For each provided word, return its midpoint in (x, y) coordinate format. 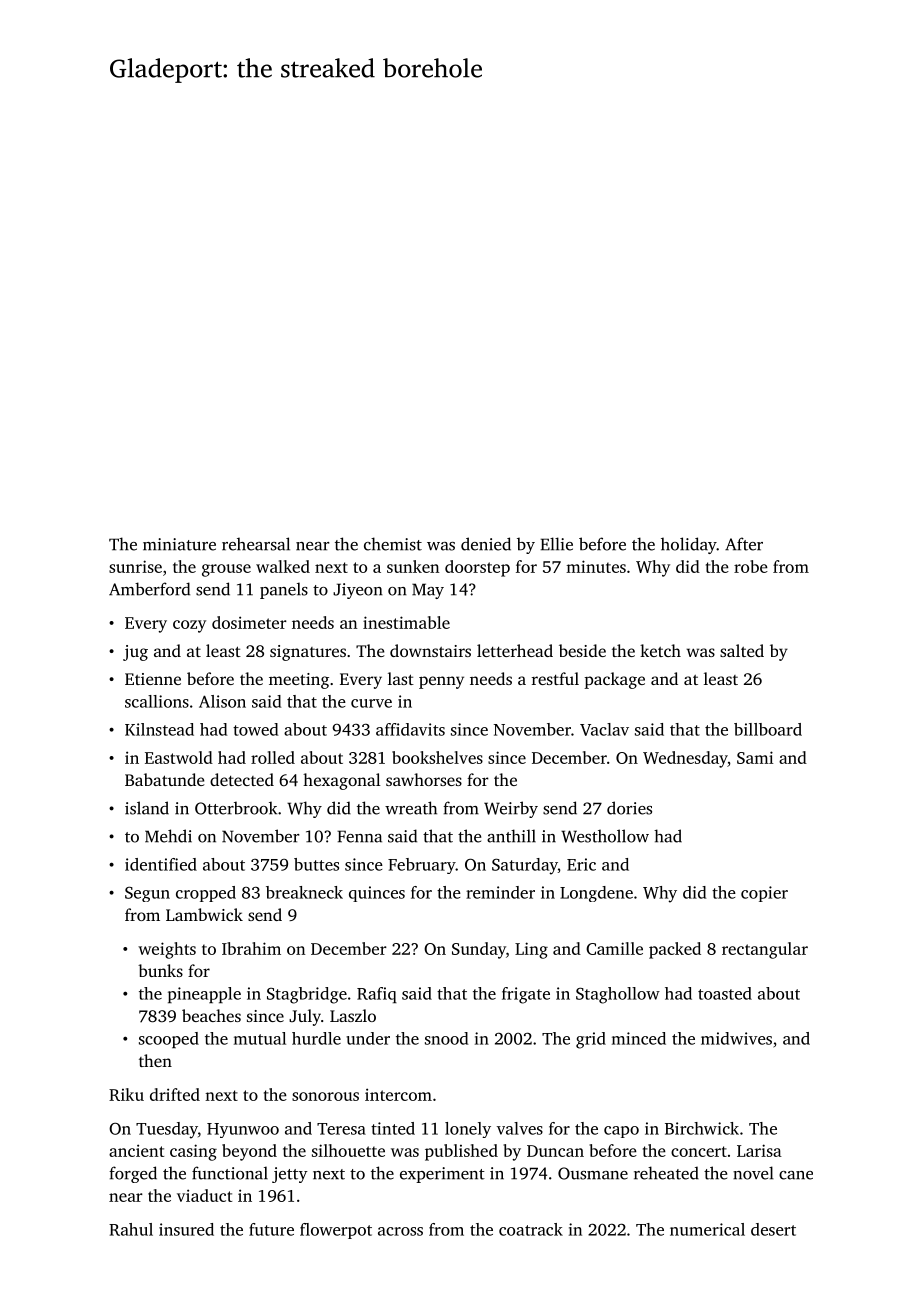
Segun (147, 894)
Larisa (759, 1150)
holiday (689, 545)
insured (186, 1229)
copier (764, 894)
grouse (226, 570)
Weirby (511, 809)
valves (520, 1128)
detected (242, 779)
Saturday (525, 866)
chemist (393, 544)
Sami (755, 757)
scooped (169, 1040)
